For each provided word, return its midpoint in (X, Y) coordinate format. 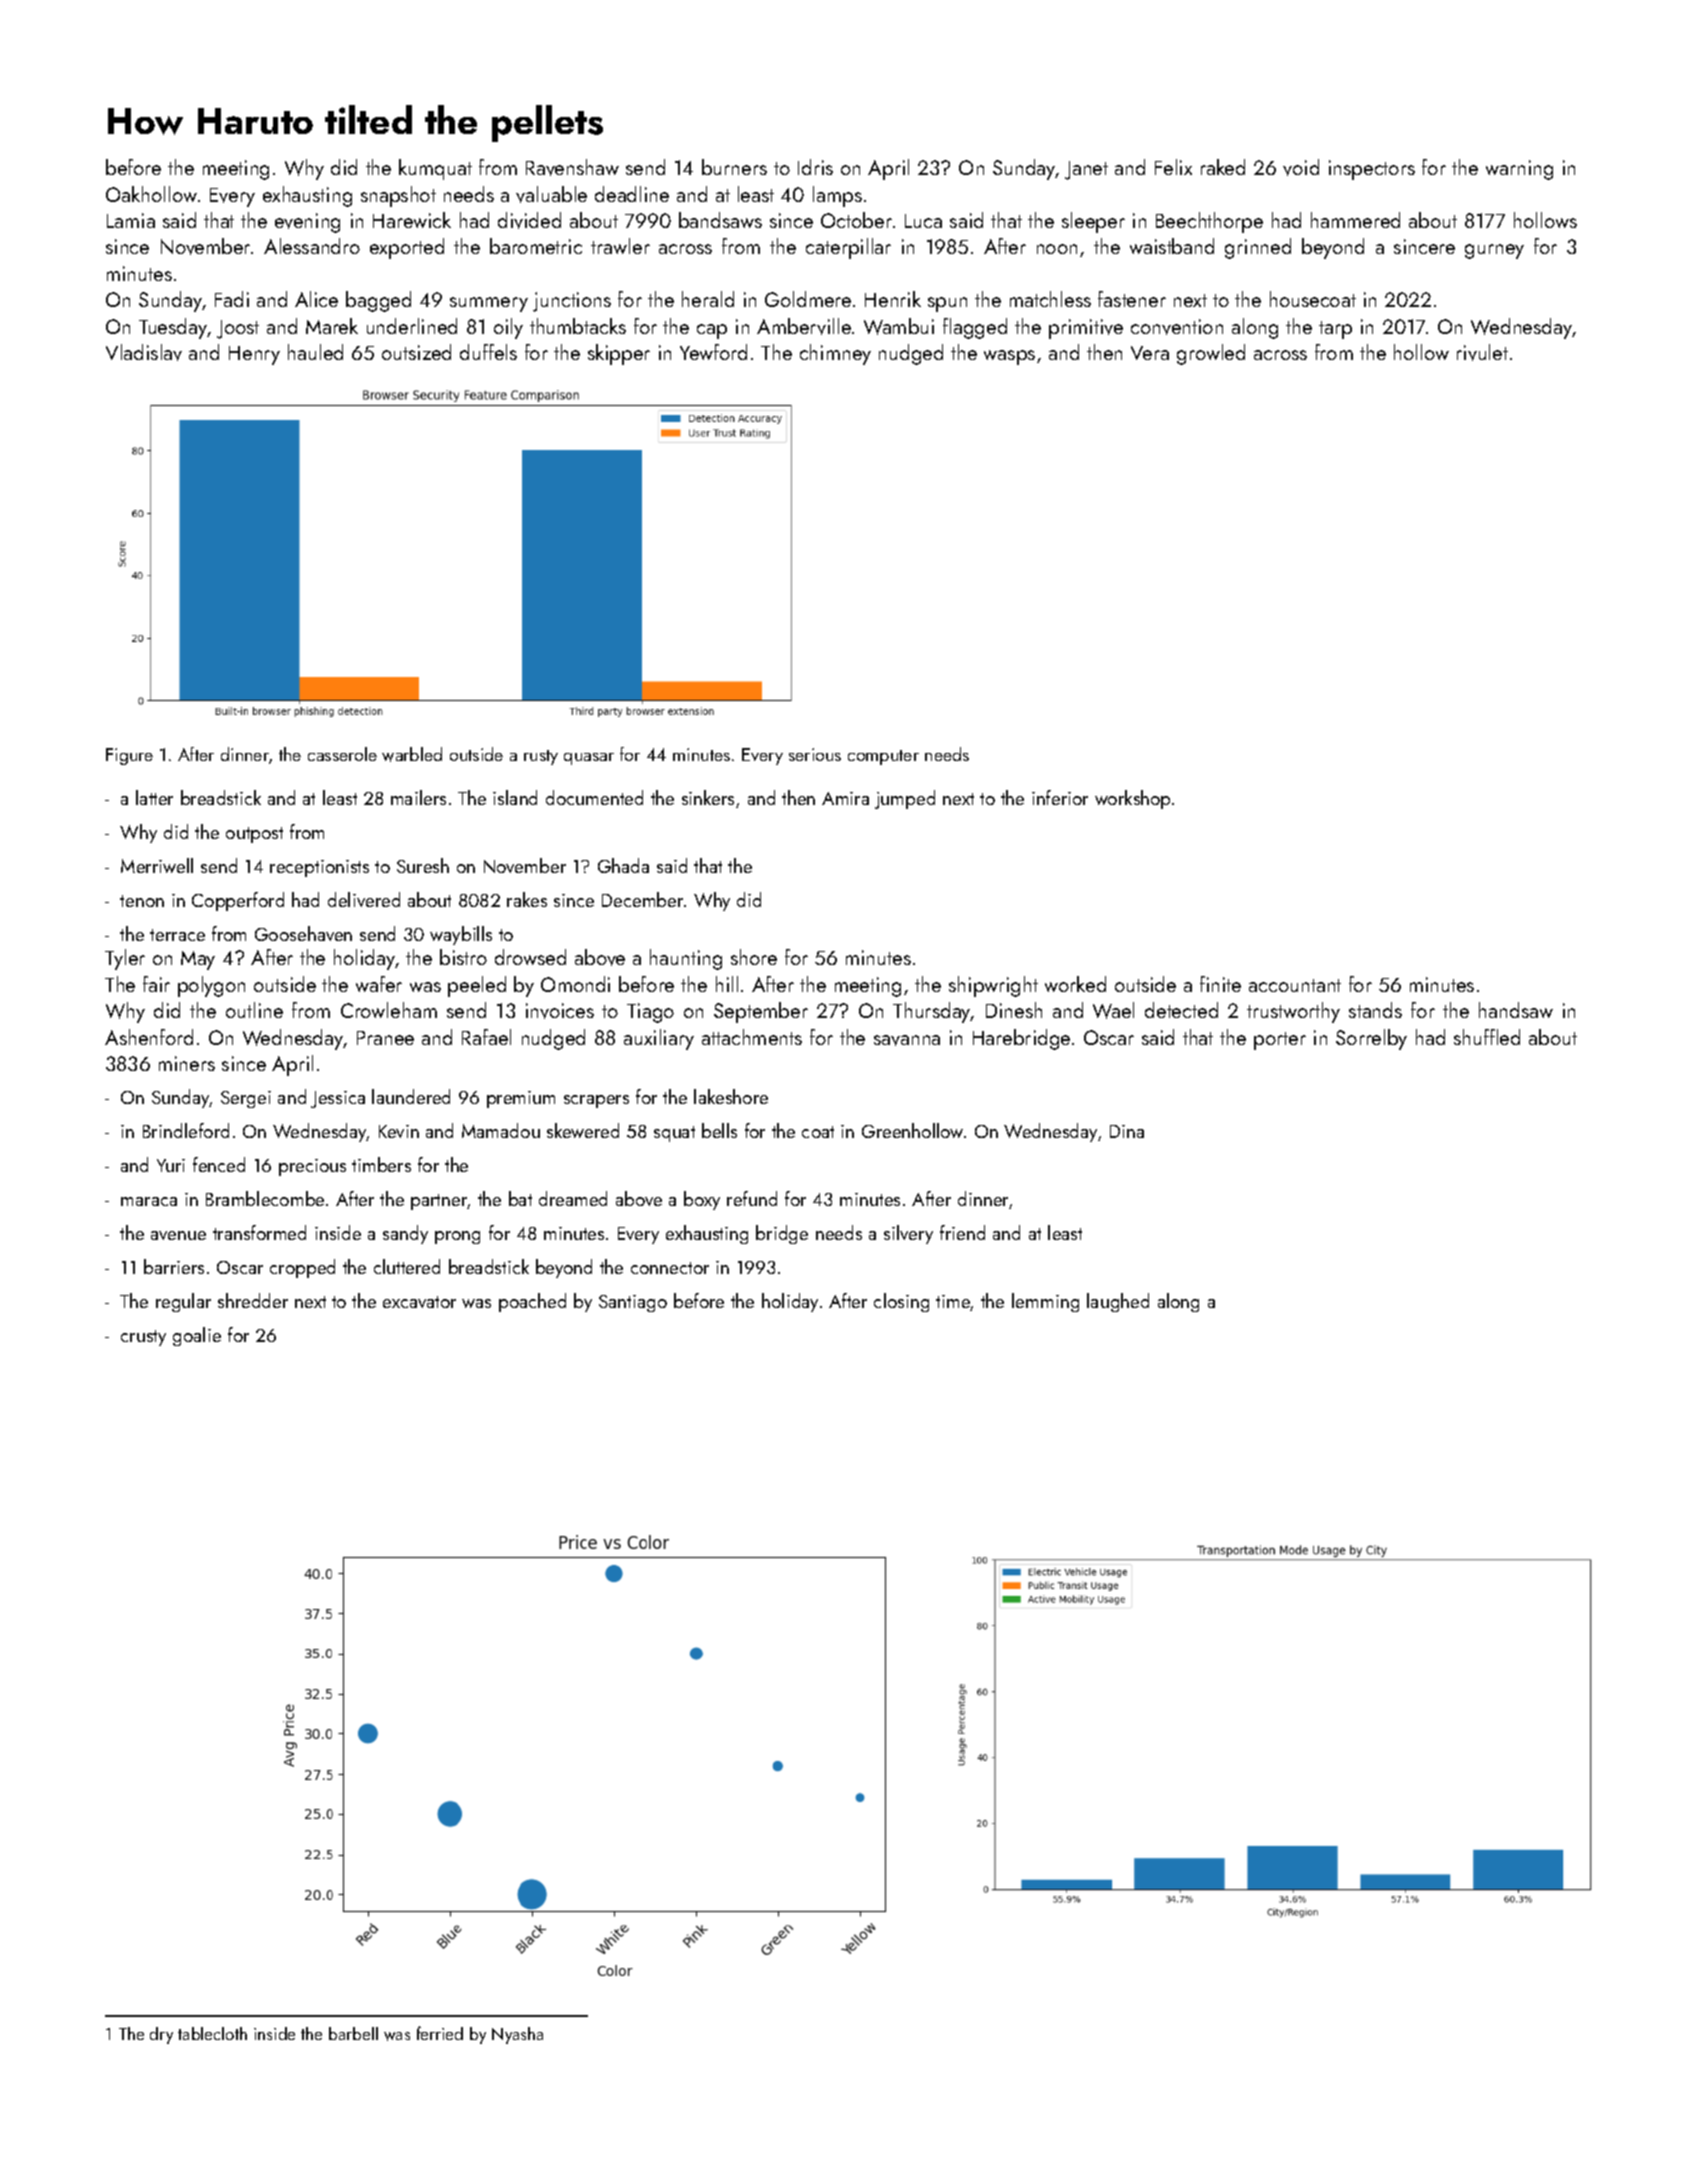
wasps (1009, 357)
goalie (197, 1336)
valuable (551, 194)
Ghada (623, 865)
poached (532, 1302)
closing (901, 1302)
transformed (259, 1232)
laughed (1118, 1302)
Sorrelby (1371, 1039)
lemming (1045, 1302)
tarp (1335, 330)
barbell (353, 2033)
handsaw (1516, 1010)
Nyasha (517, 2035)
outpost (254, 835)
